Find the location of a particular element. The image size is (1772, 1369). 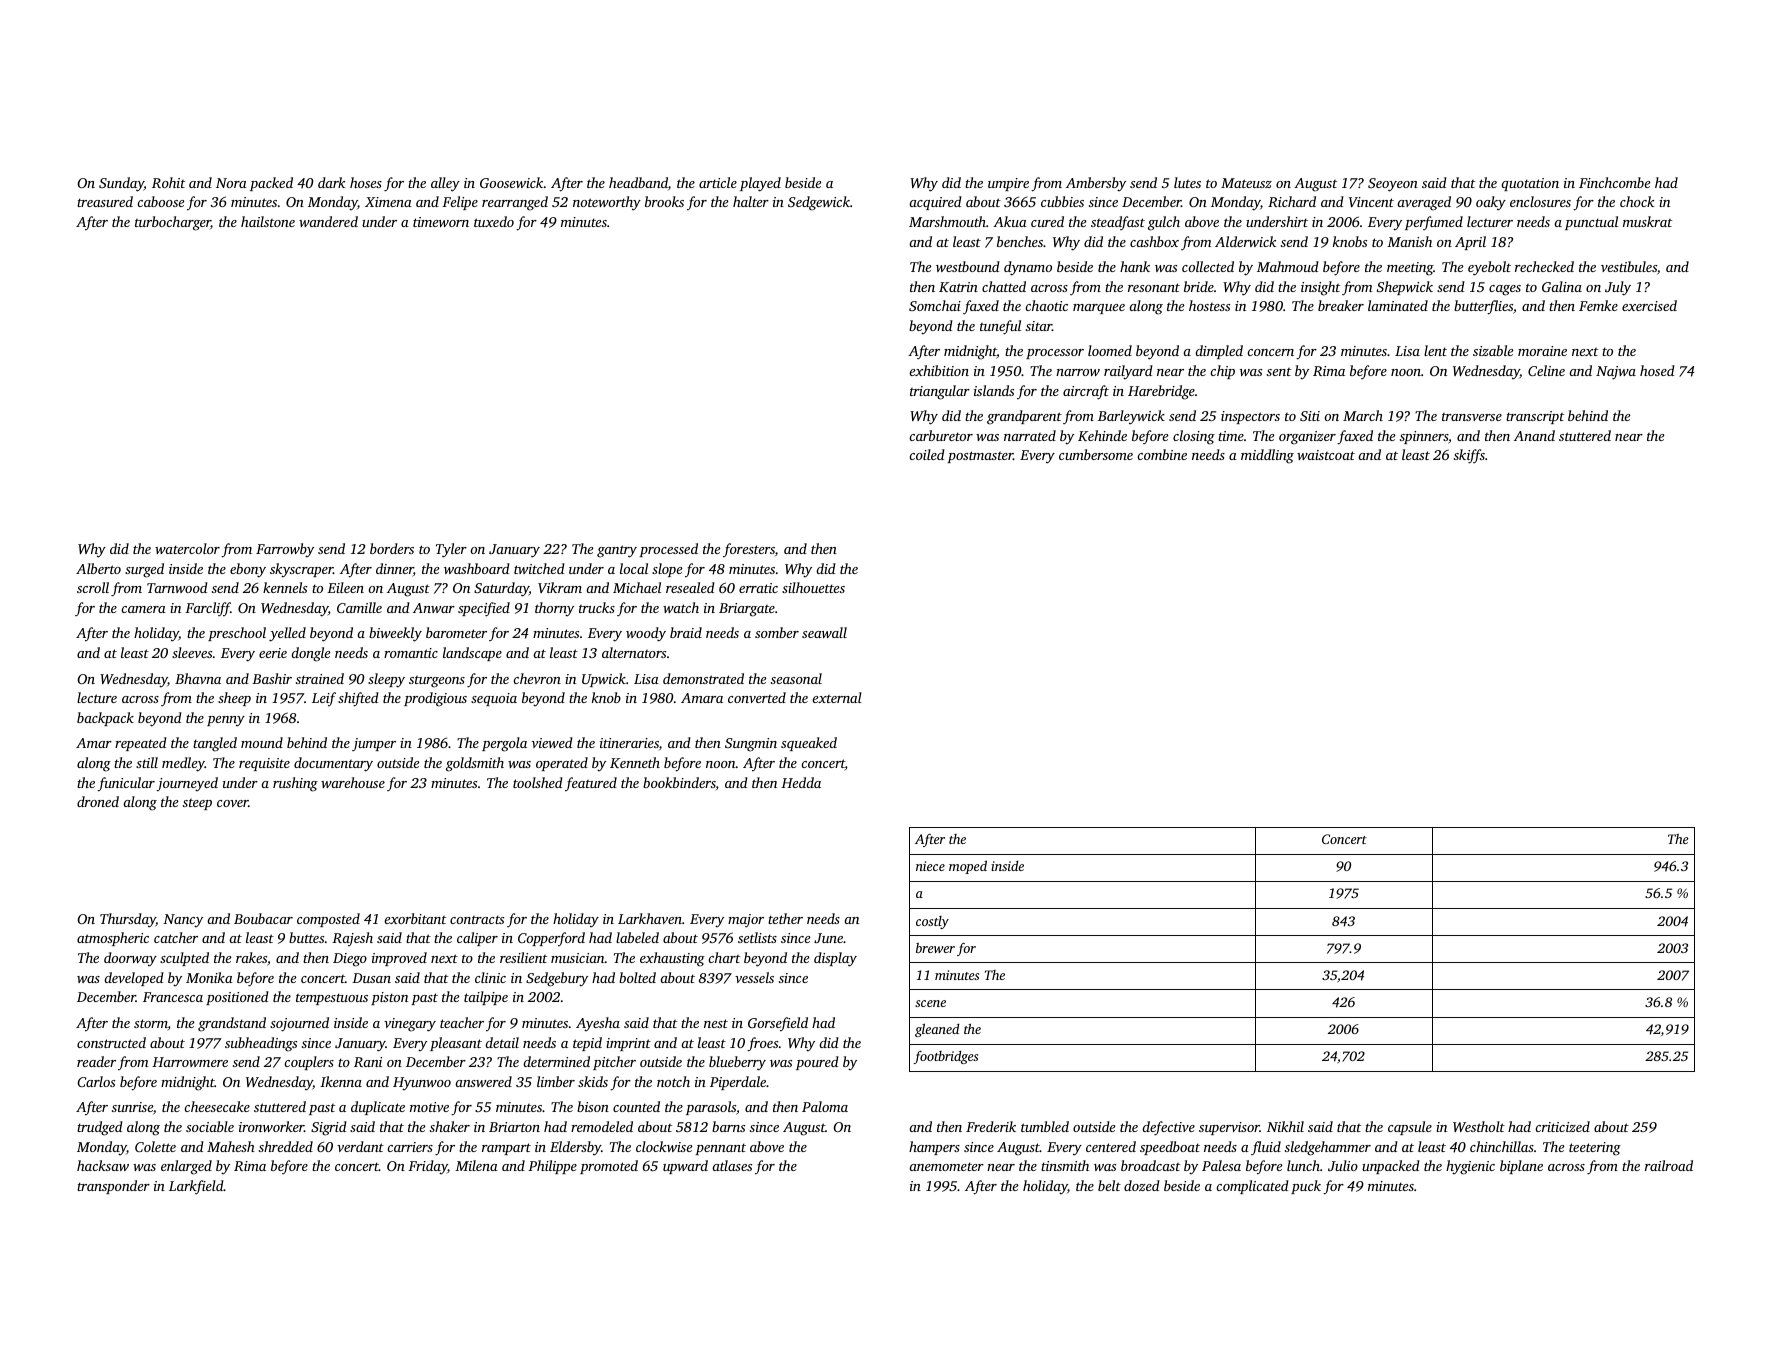

repeated is located at coordinates (141, 744).
